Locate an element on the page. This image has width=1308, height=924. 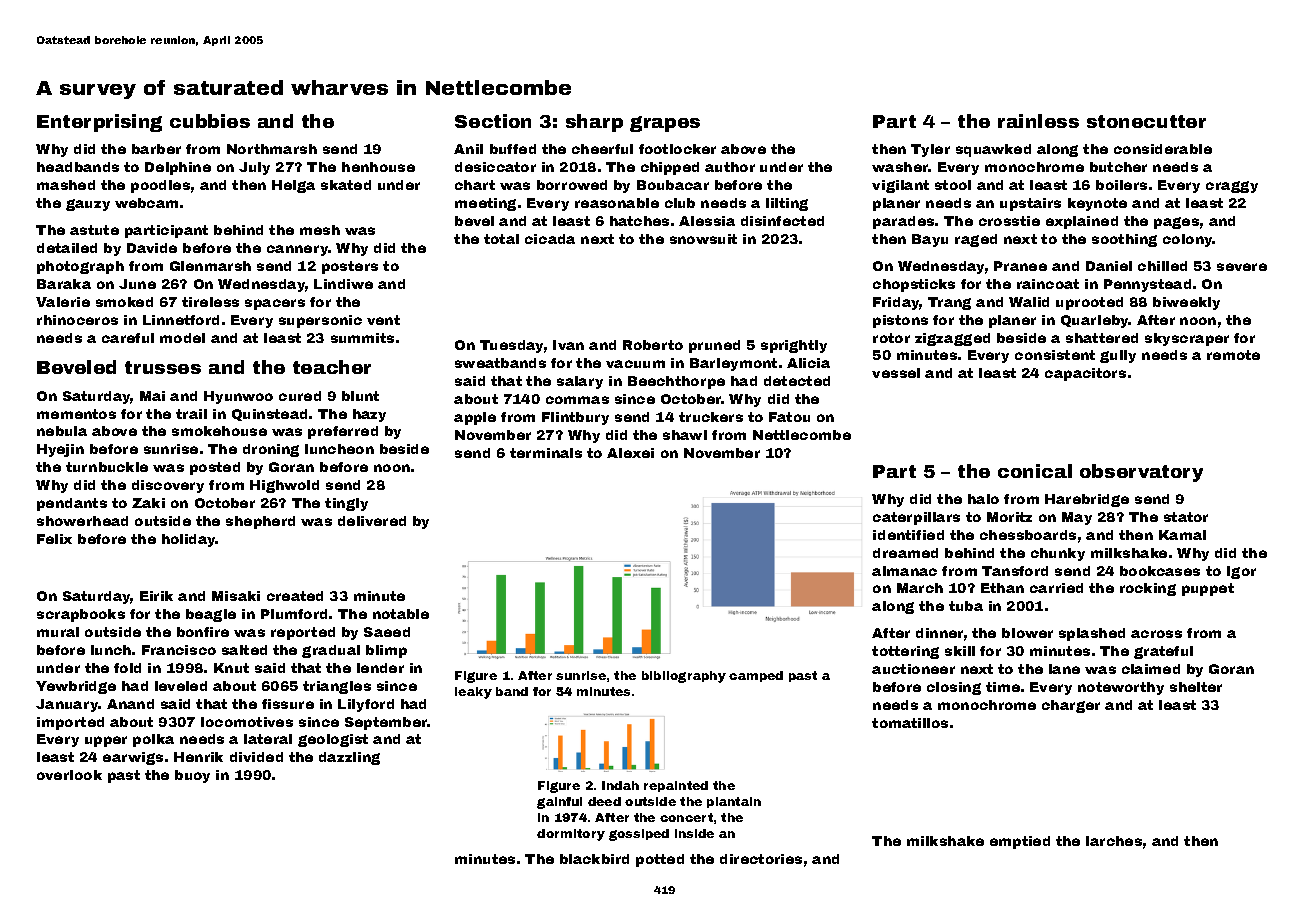
mesh is located at coordinates (320, 230).
